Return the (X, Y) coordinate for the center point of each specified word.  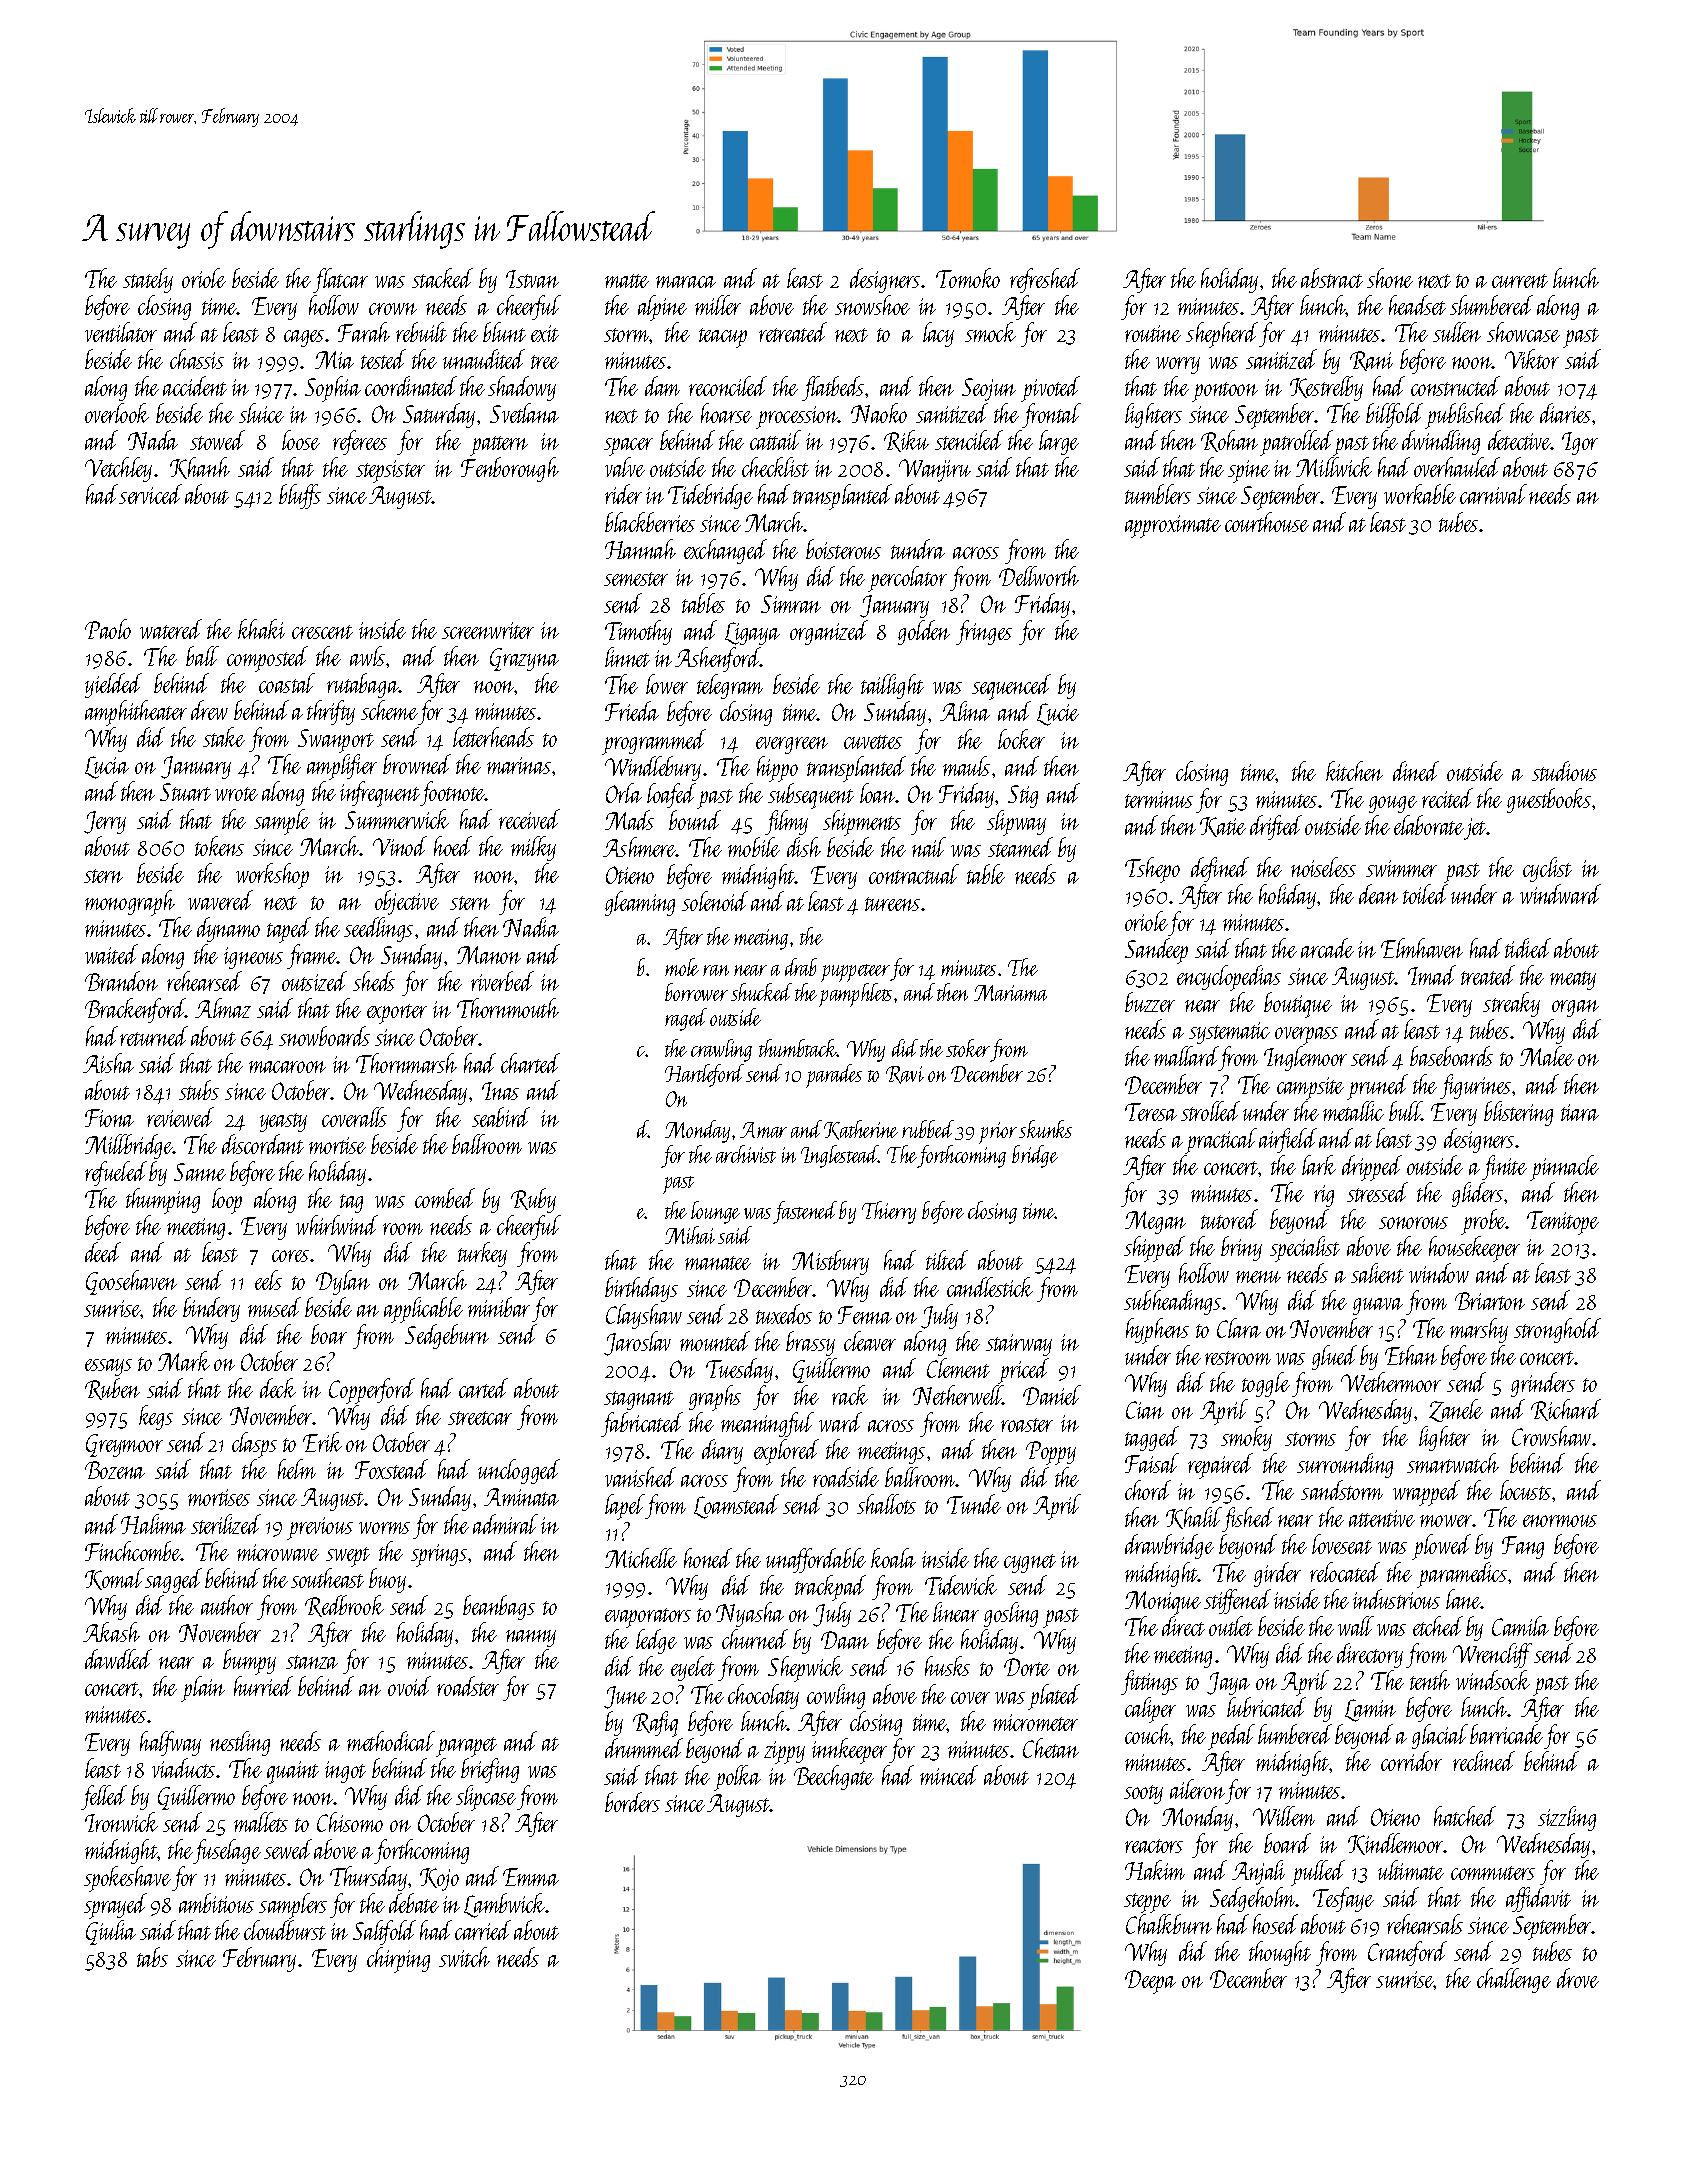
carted (483, 1388)
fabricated (642, 1424)
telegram (730, 686)
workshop (272, 876)
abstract (1332, 278)
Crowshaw (1551, 1436)
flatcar (340, 280)
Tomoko (968, 278)
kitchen (1354, 771)
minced (949, 1775)
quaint (293, 1772)
